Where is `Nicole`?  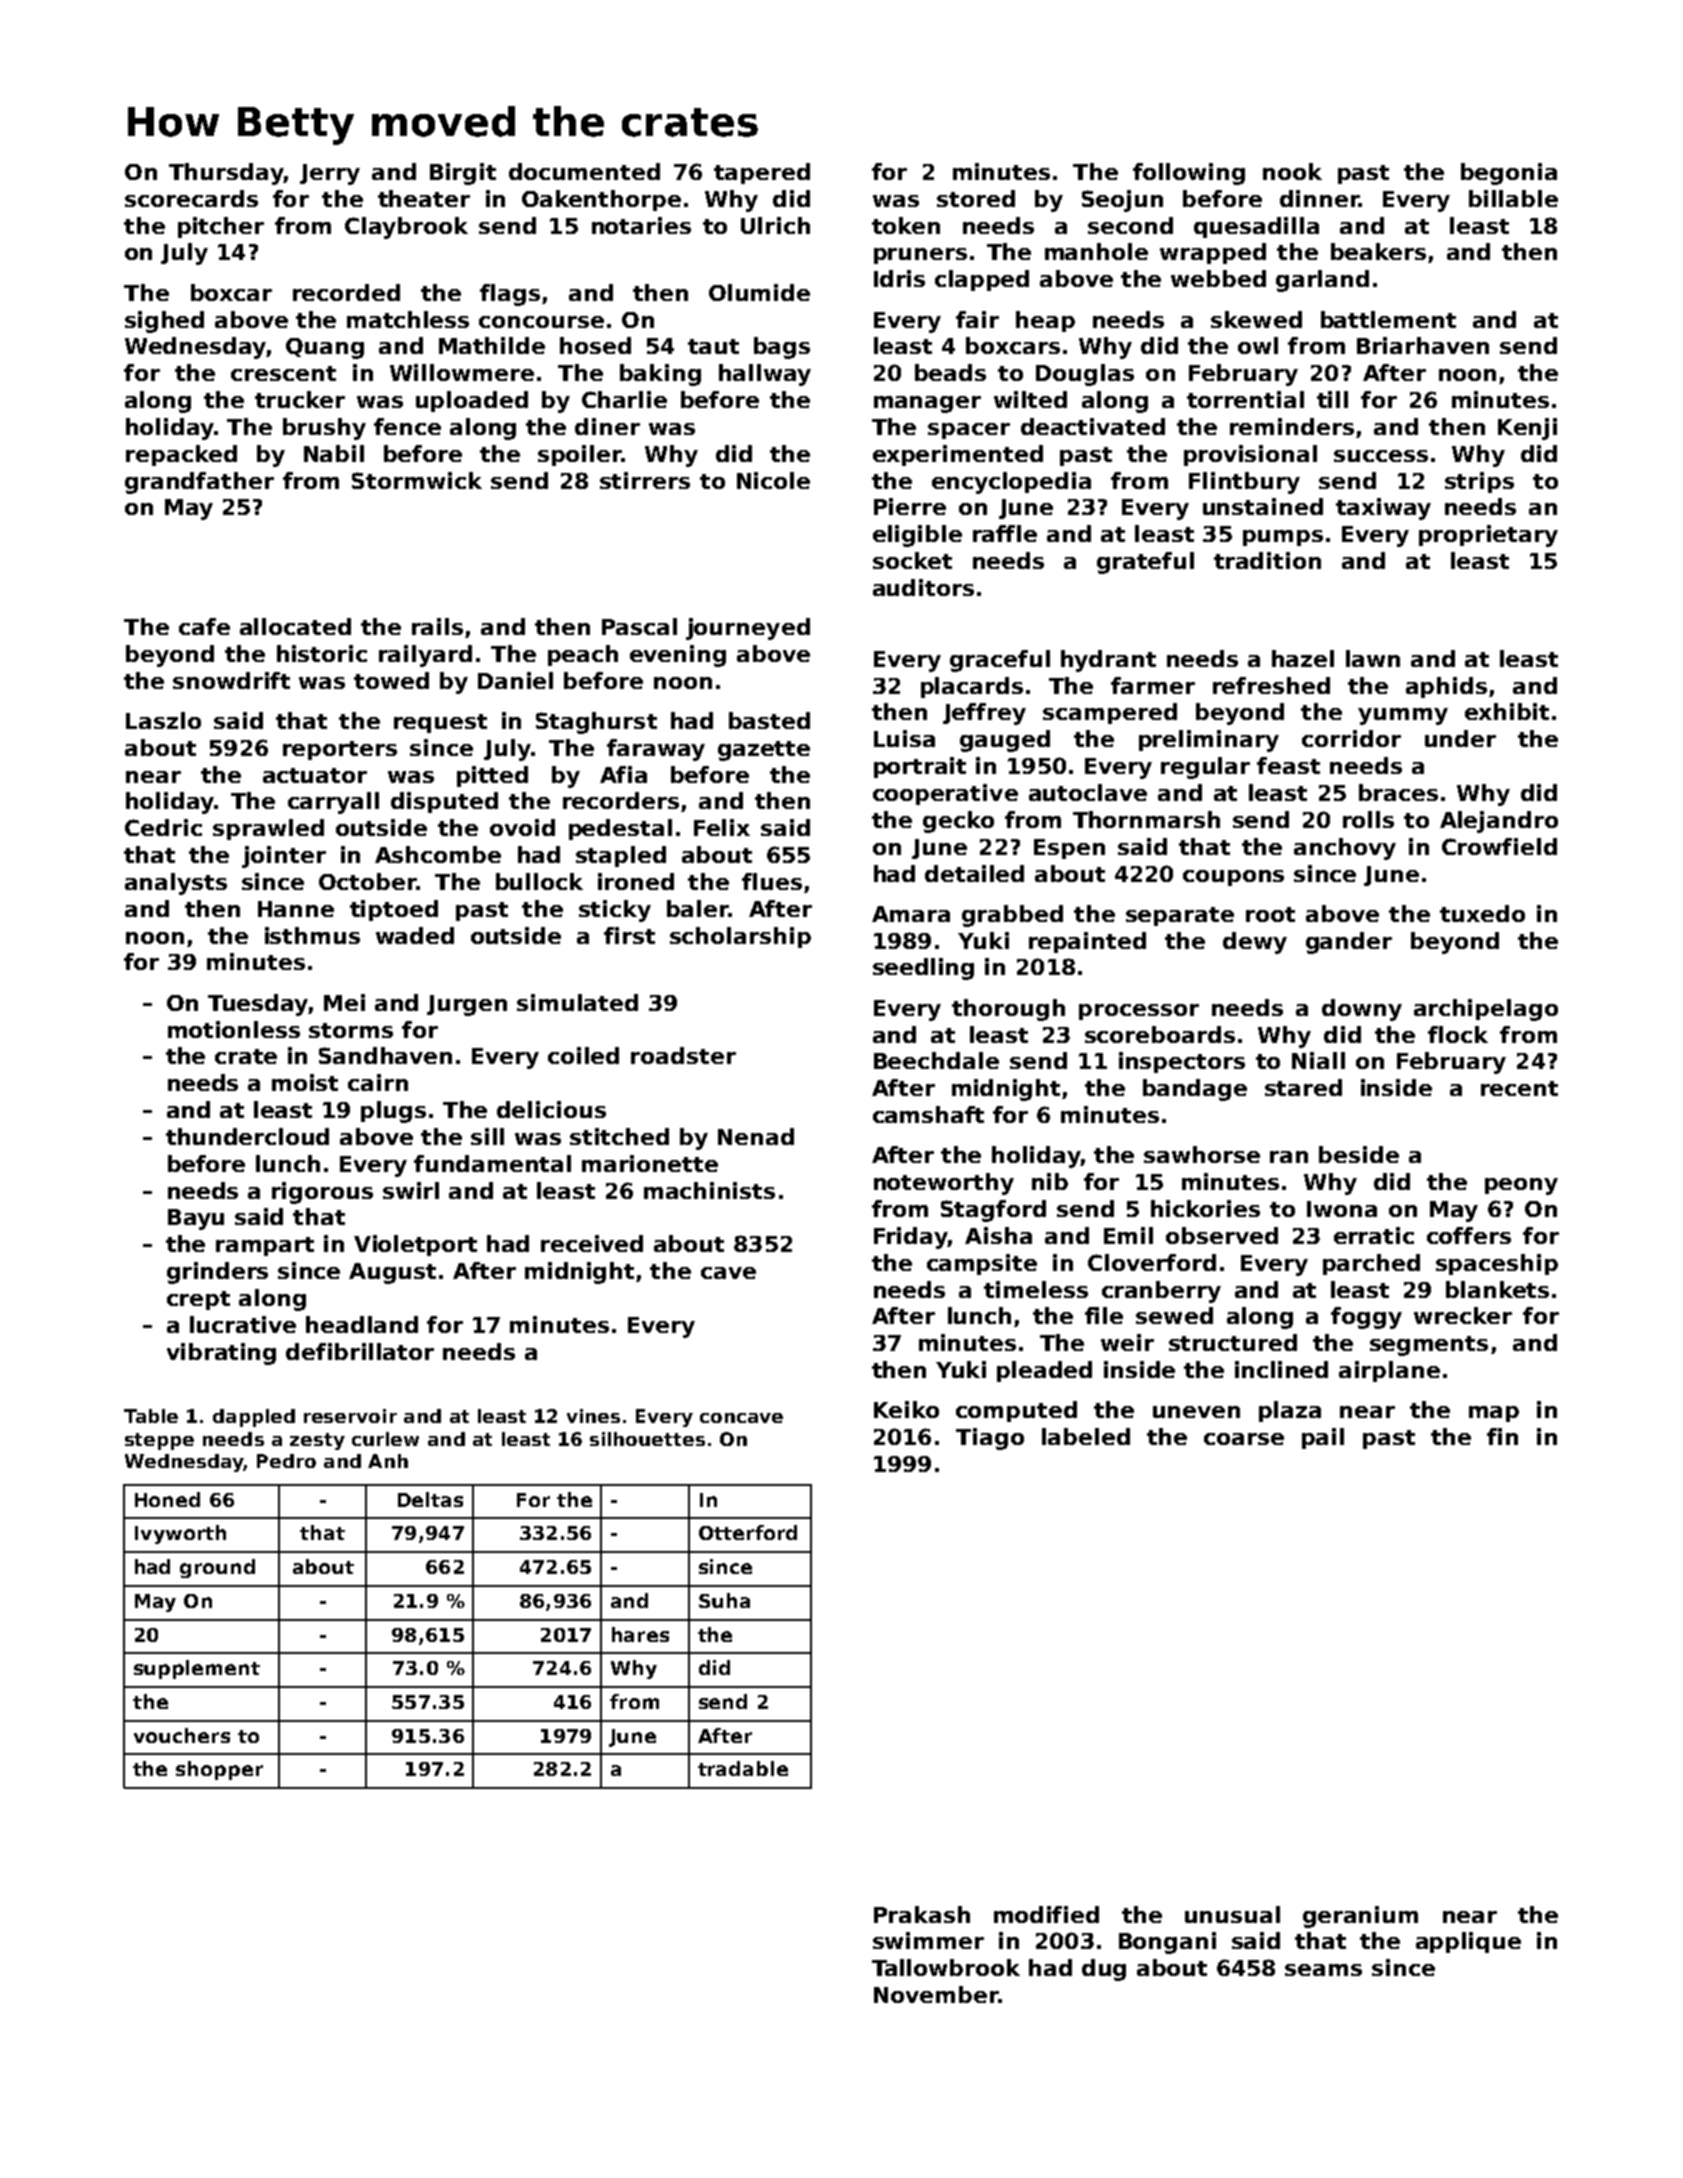
Nicole is located at coordinates (773, 480).
